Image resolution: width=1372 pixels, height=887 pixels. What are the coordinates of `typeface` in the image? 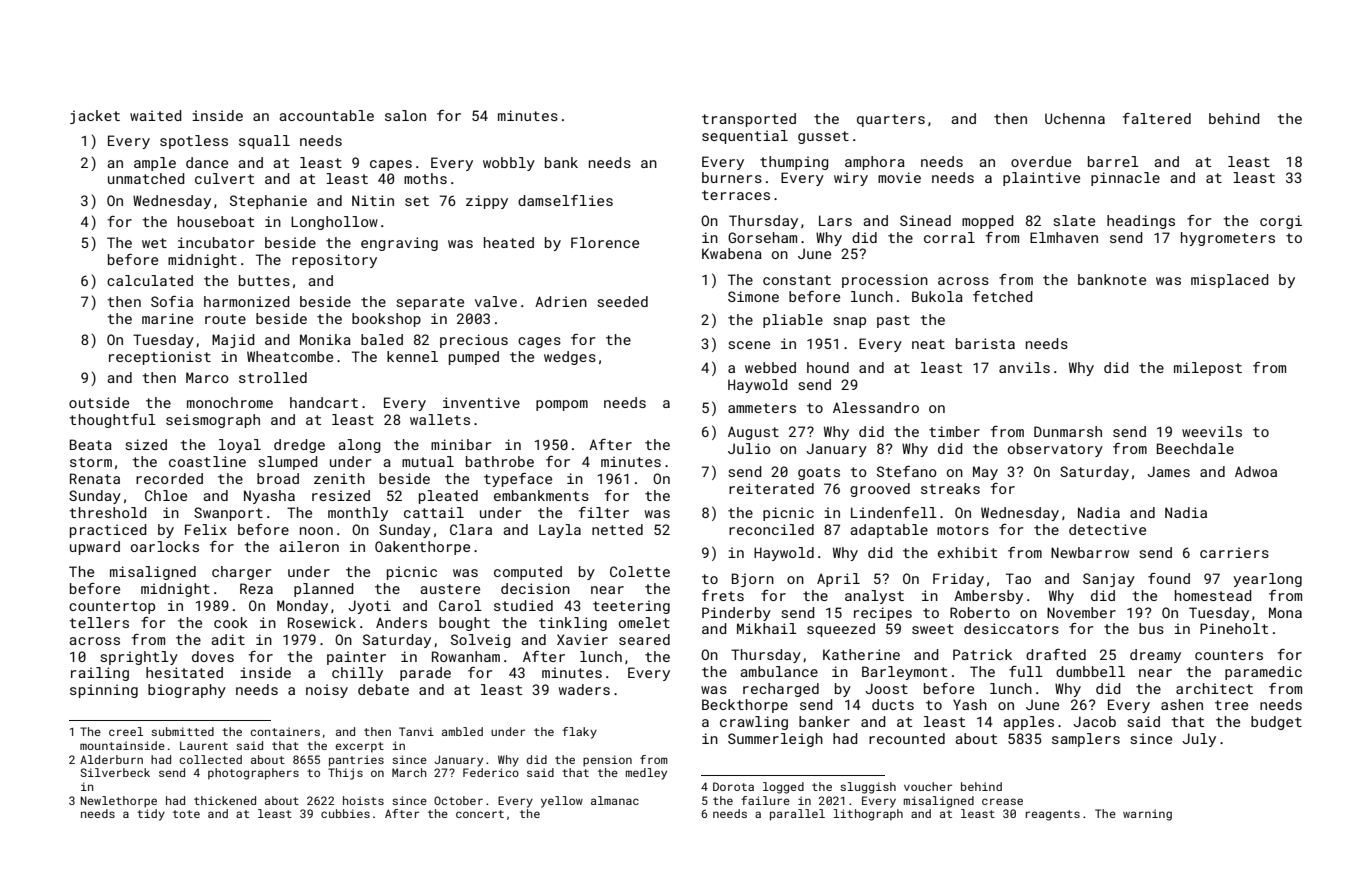 It's located at (518, 480).
